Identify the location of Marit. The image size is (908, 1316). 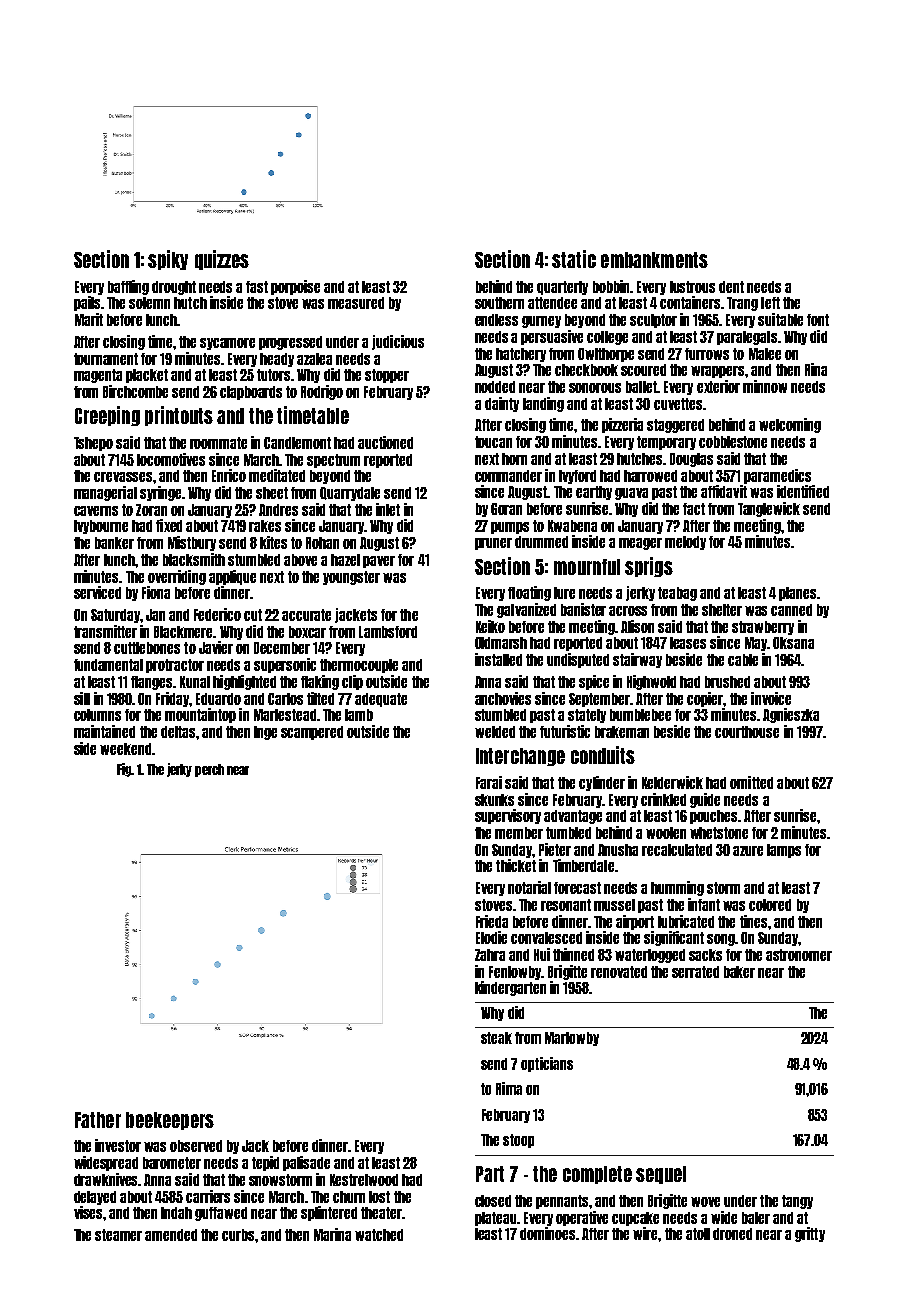
(89, 319).
